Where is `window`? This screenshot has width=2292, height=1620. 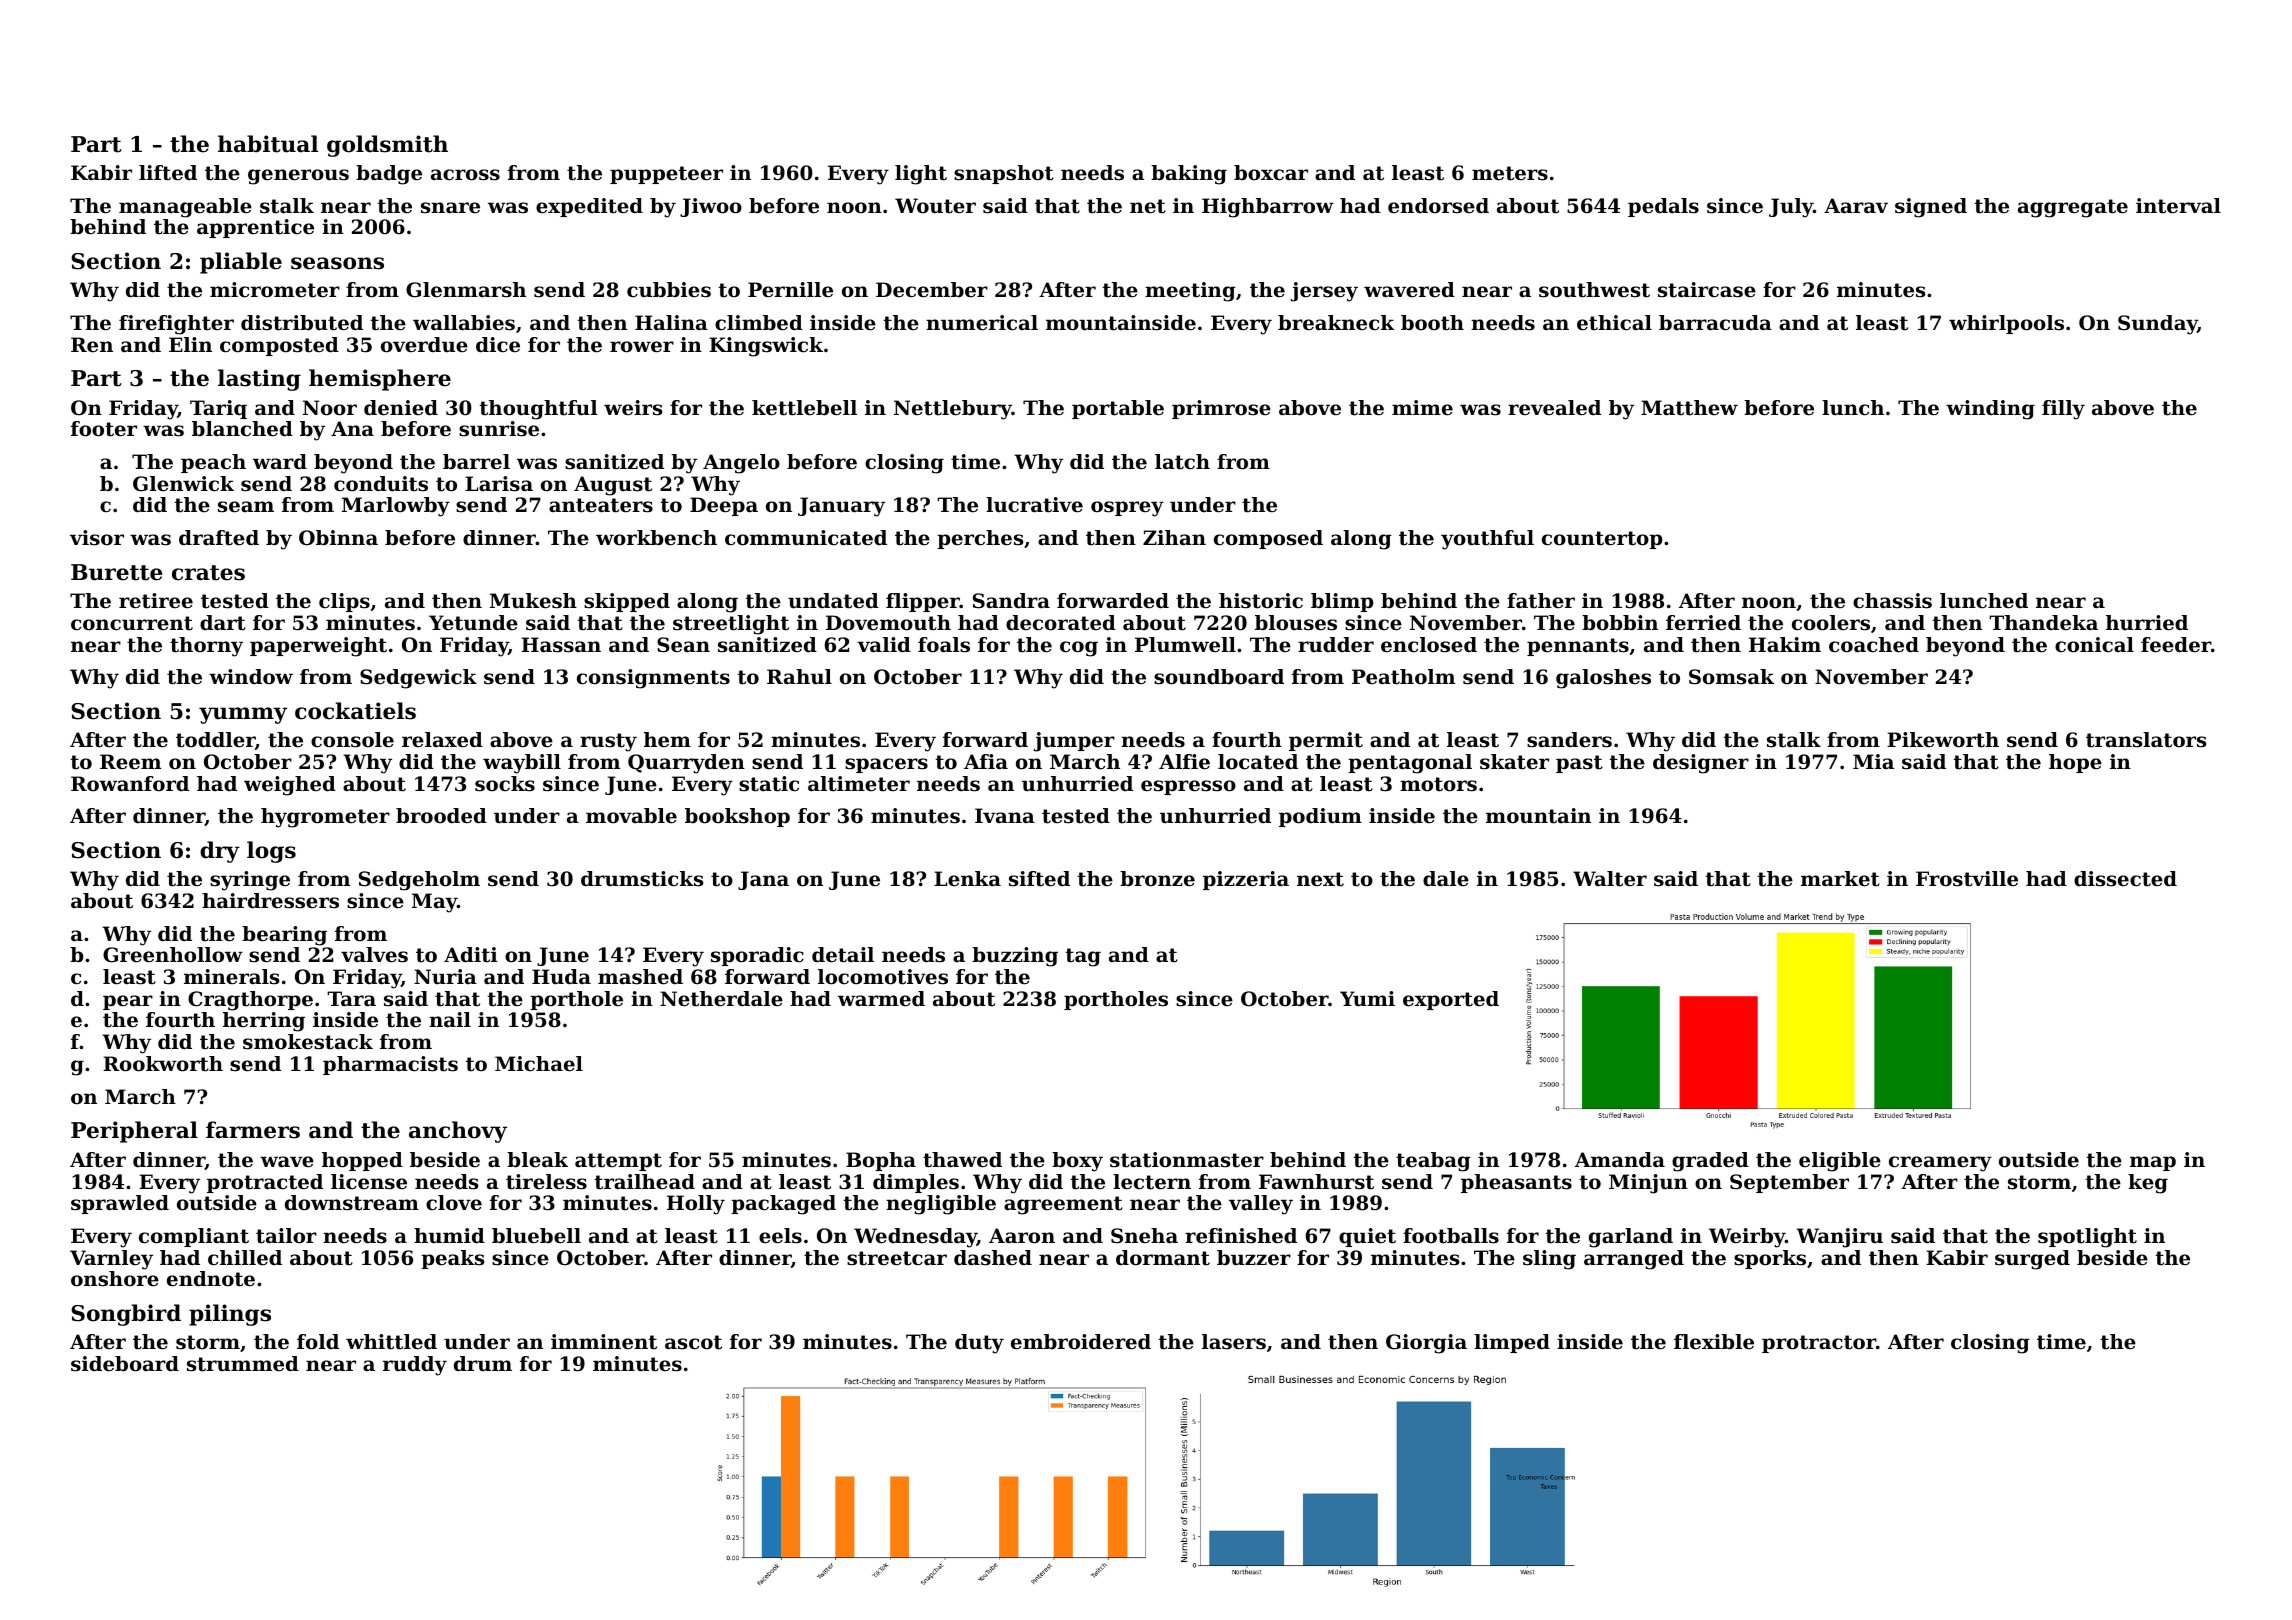 window is located at coordinates (251, 677).
